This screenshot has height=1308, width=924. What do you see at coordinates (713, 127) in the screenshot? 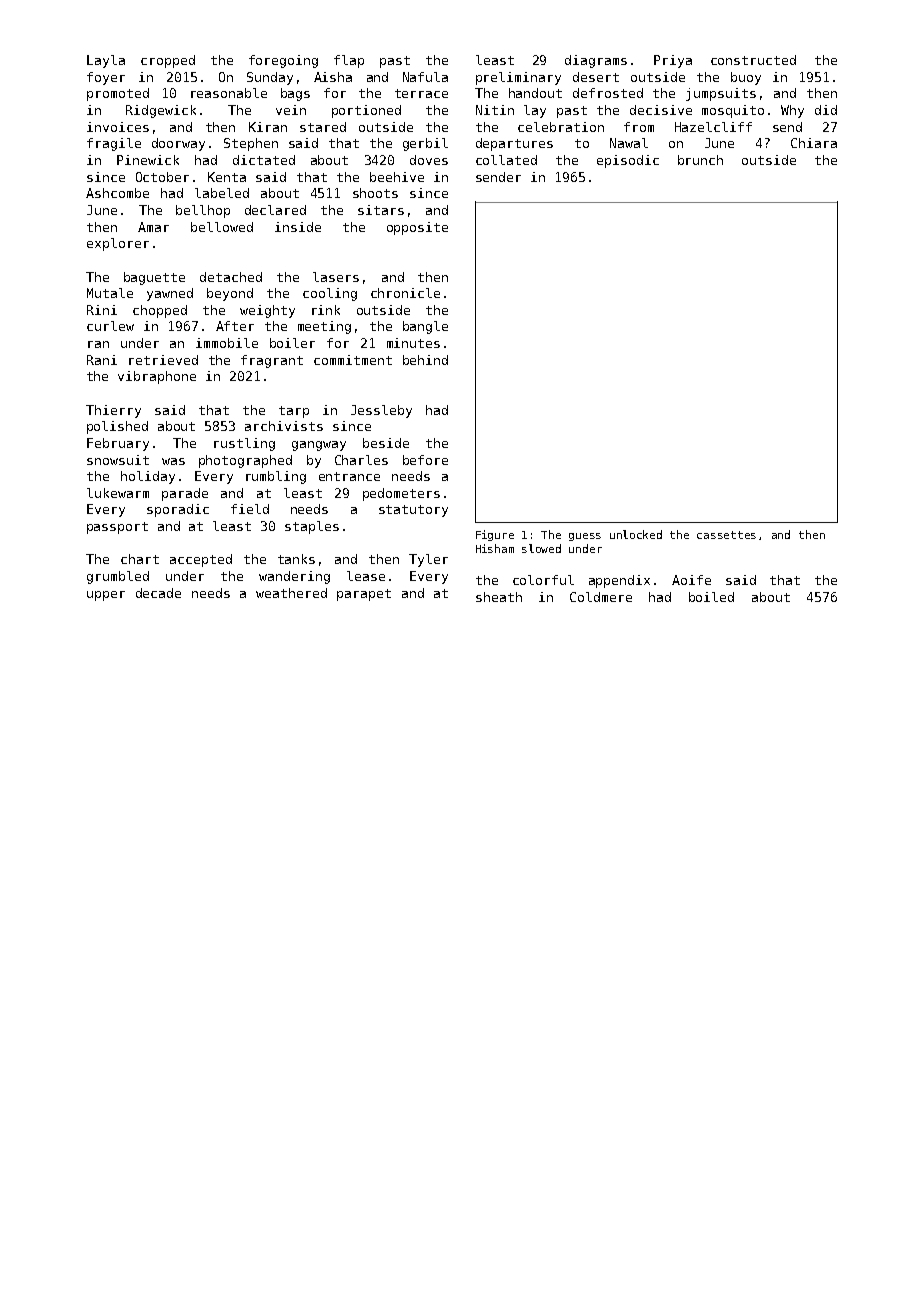
I see `Hazelcliff` at bounding box center [713, 127].
